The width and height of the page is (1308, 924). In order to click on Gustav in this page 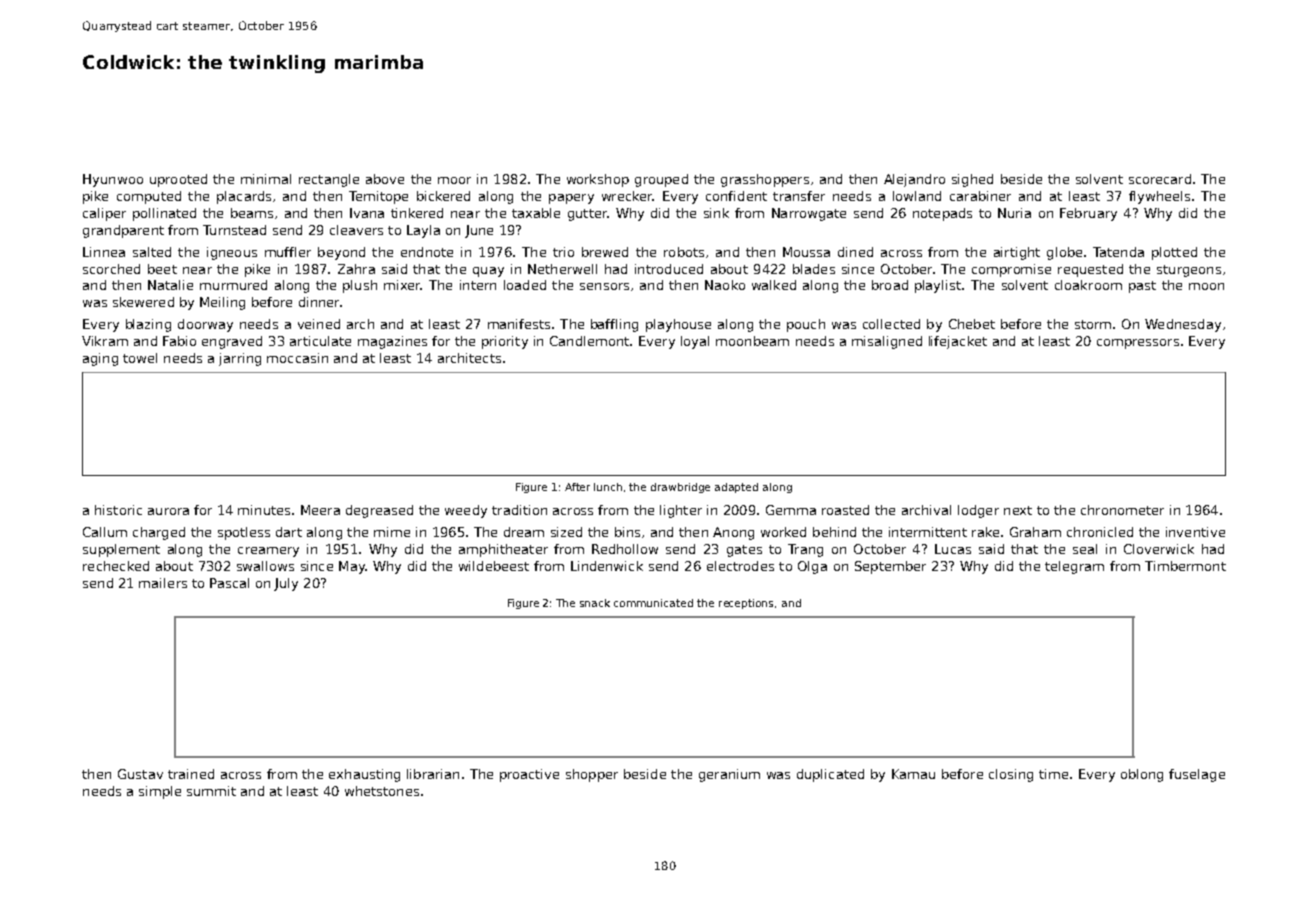, I will do `click(140, 774)`.
